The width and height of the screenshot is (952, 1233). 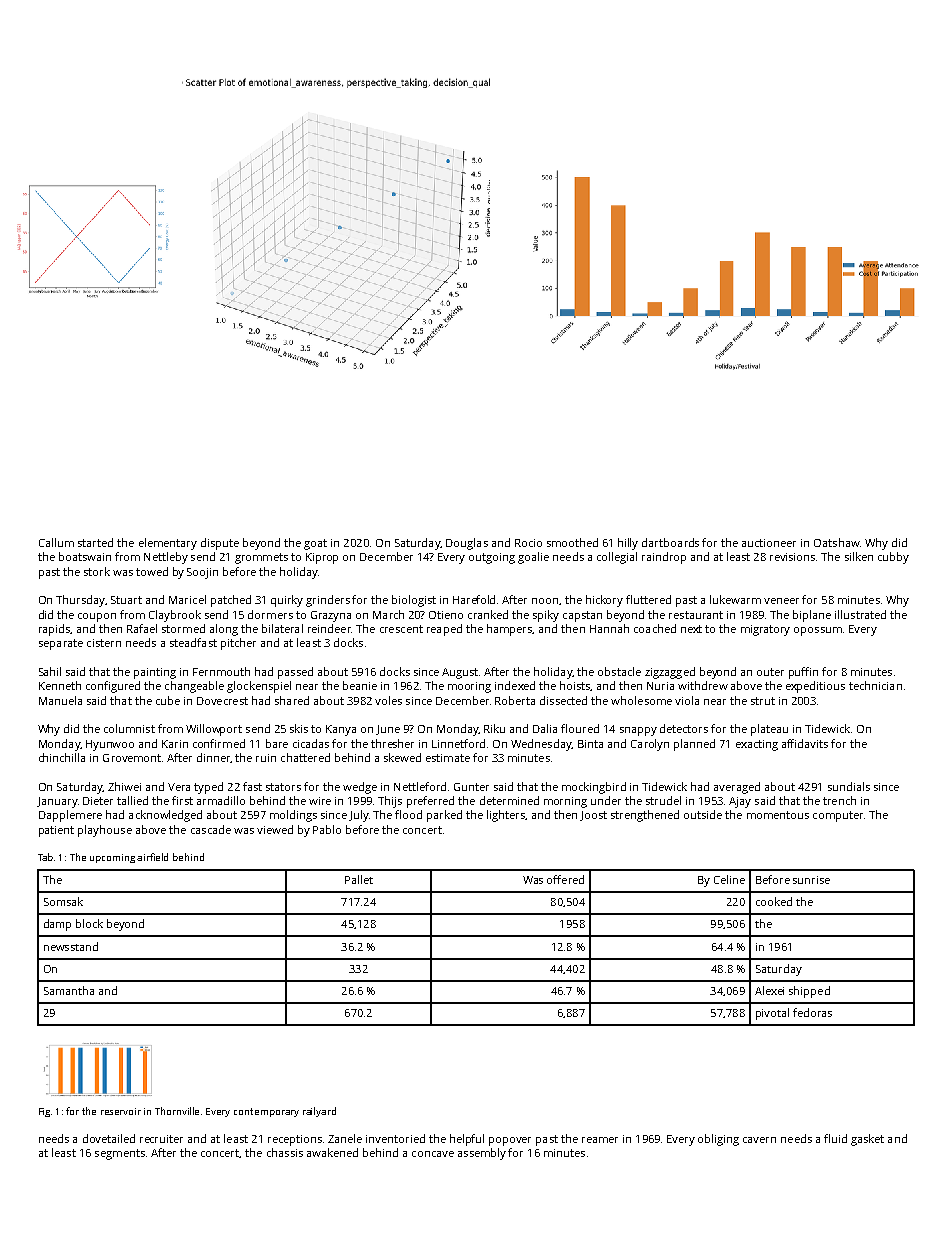 I want to click on helpful, so click(x=467, y=1140).
